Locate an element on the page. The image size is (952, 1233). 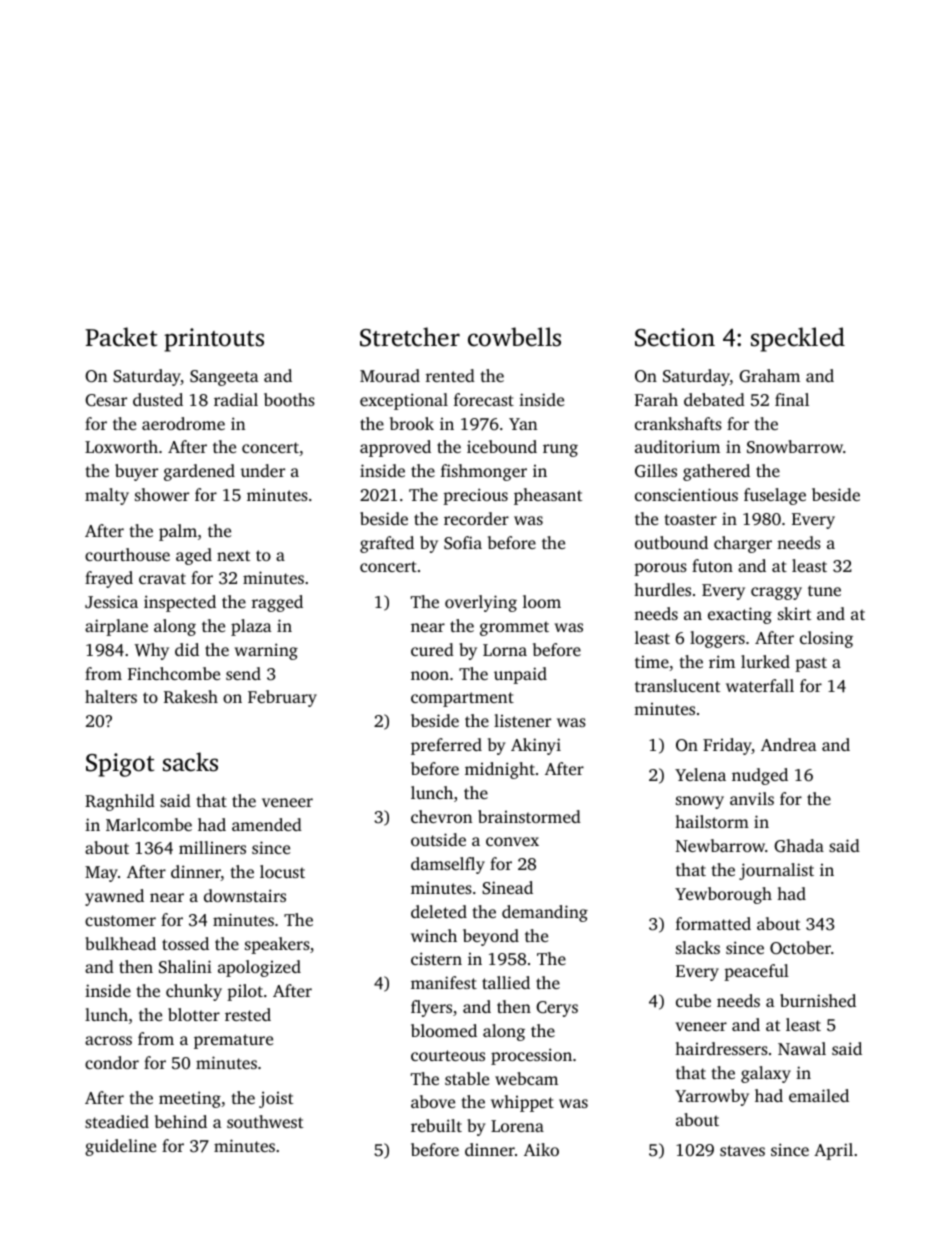
skirt is located at coordinates (794, 613).
